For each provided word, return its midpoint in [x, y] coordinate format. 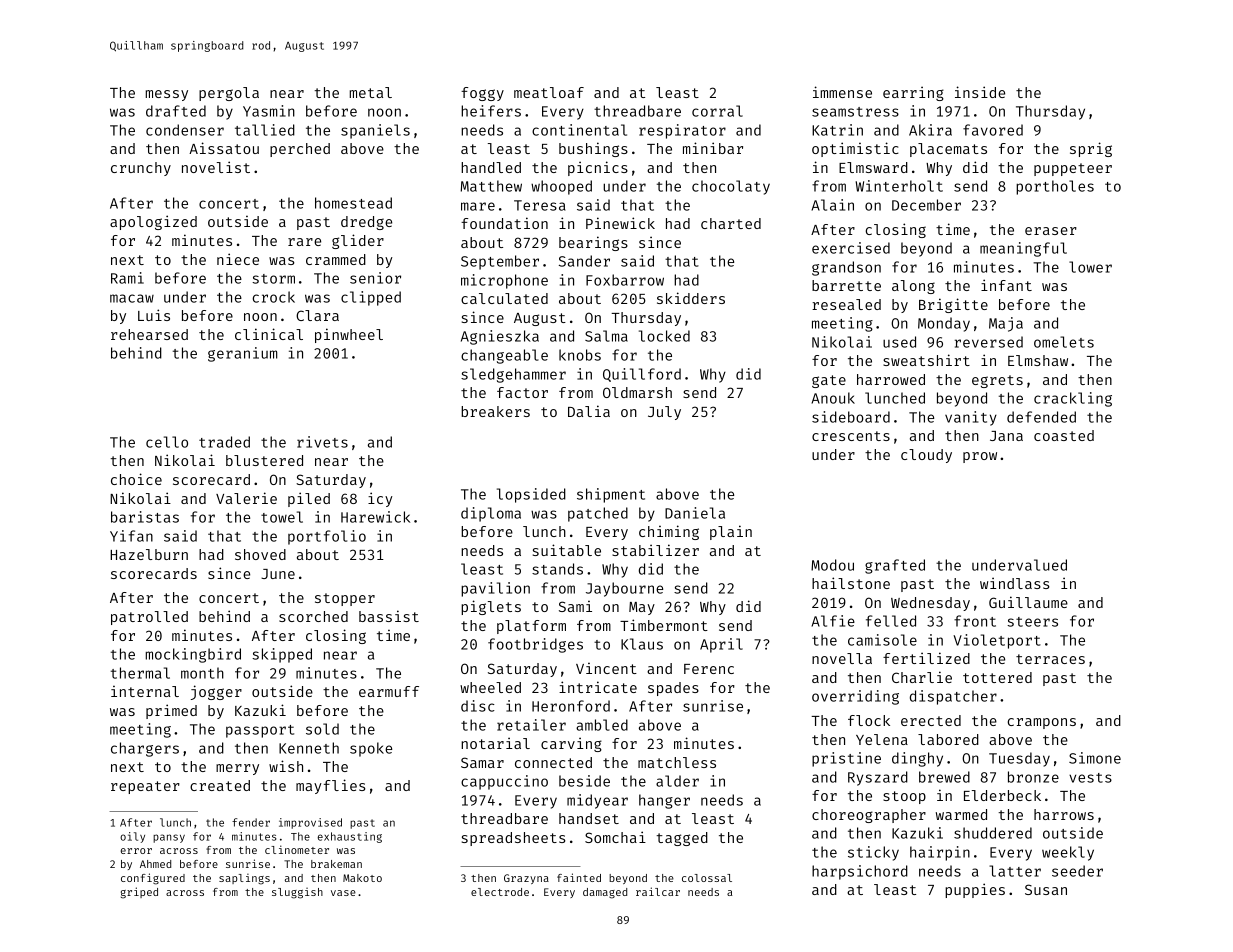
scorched [313, 616]
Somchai [615, 837]
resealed [846, 304]
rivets [322, 442]
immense [842, 92]
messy [167, 95]
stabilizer [655, 550]
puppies [975, 890]
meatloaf [549, 92]
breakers [495, 411]
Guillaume [1028, 602]
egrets [997, 381]
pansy [169, 838]
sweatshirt [926, 360]
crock [273, 297]
